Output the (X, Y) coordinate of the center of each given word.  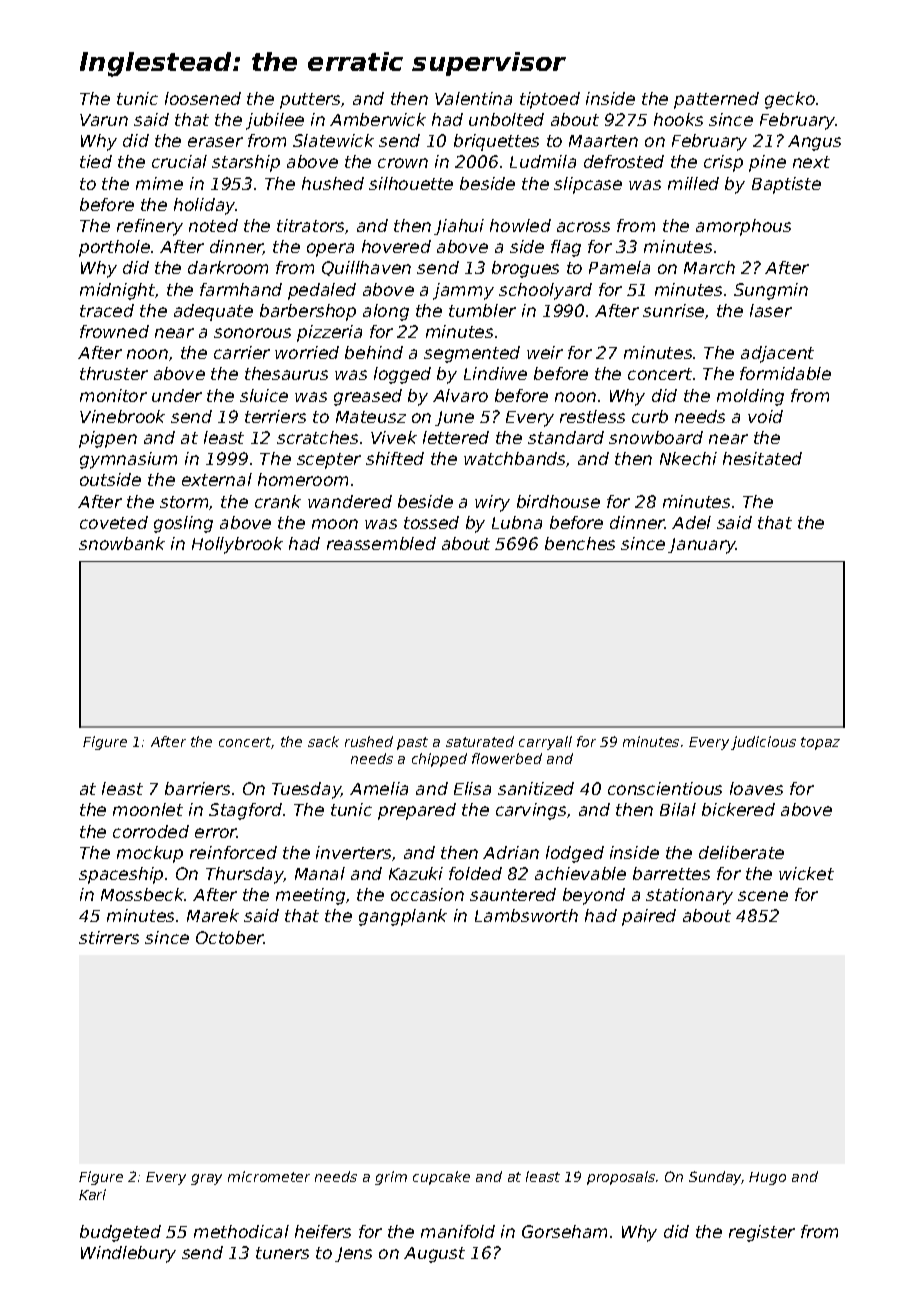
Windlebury (128, 1254)
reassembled (381, 543)
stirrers (109, 937)
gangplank (403, 917)
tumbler (482, 310)
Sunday (715, 1178)
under (177, 395)
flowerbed (507, 758)
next (811, 162)
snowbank (122, 543)
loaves (756, 788)
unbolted (506, 119)
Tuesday (307, 790)
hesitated (762, 458)
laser (771, 310)
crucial (179, 161)
